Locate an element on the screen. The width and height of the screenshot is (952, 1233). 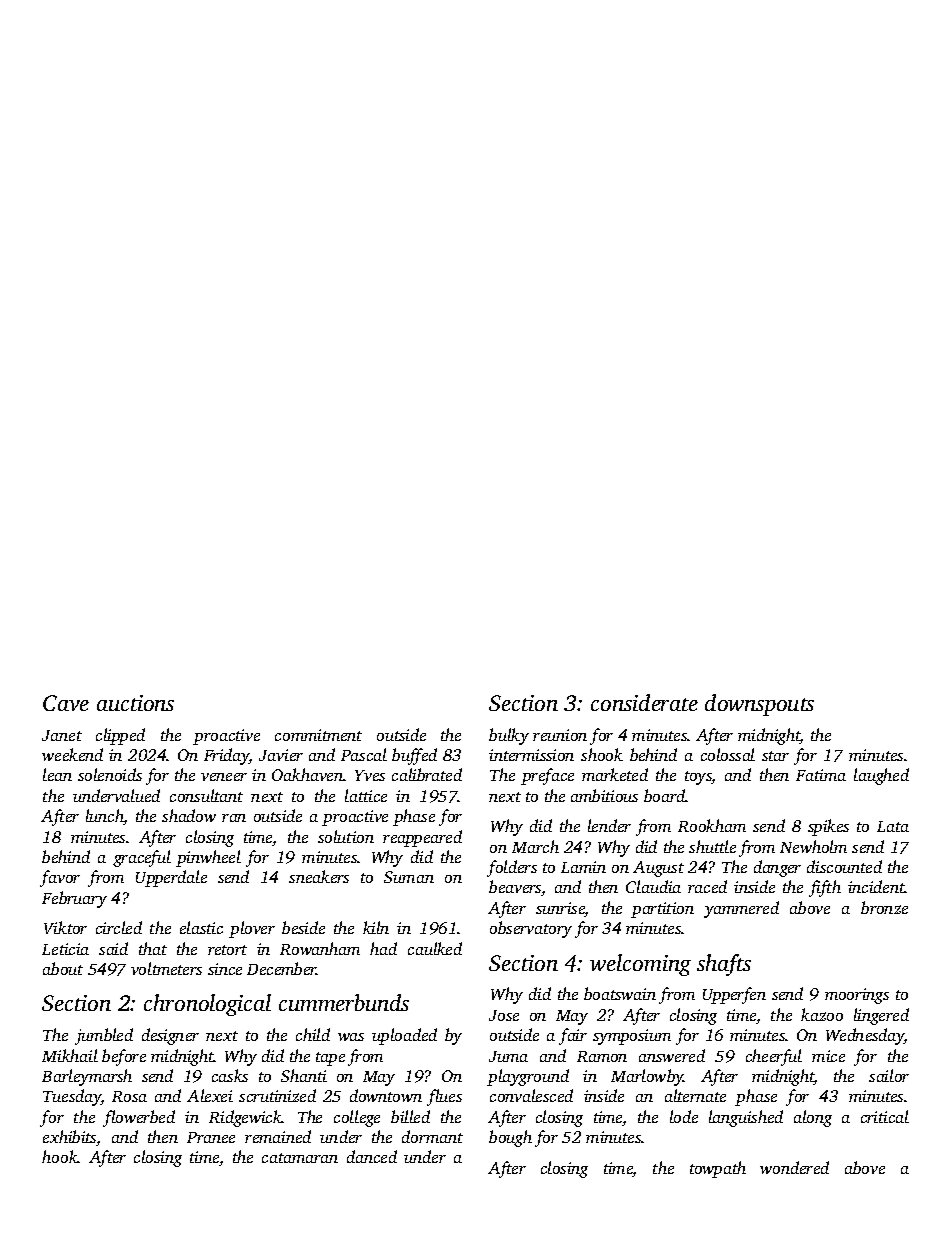
sailor is located at coordinates (889, 1075).
